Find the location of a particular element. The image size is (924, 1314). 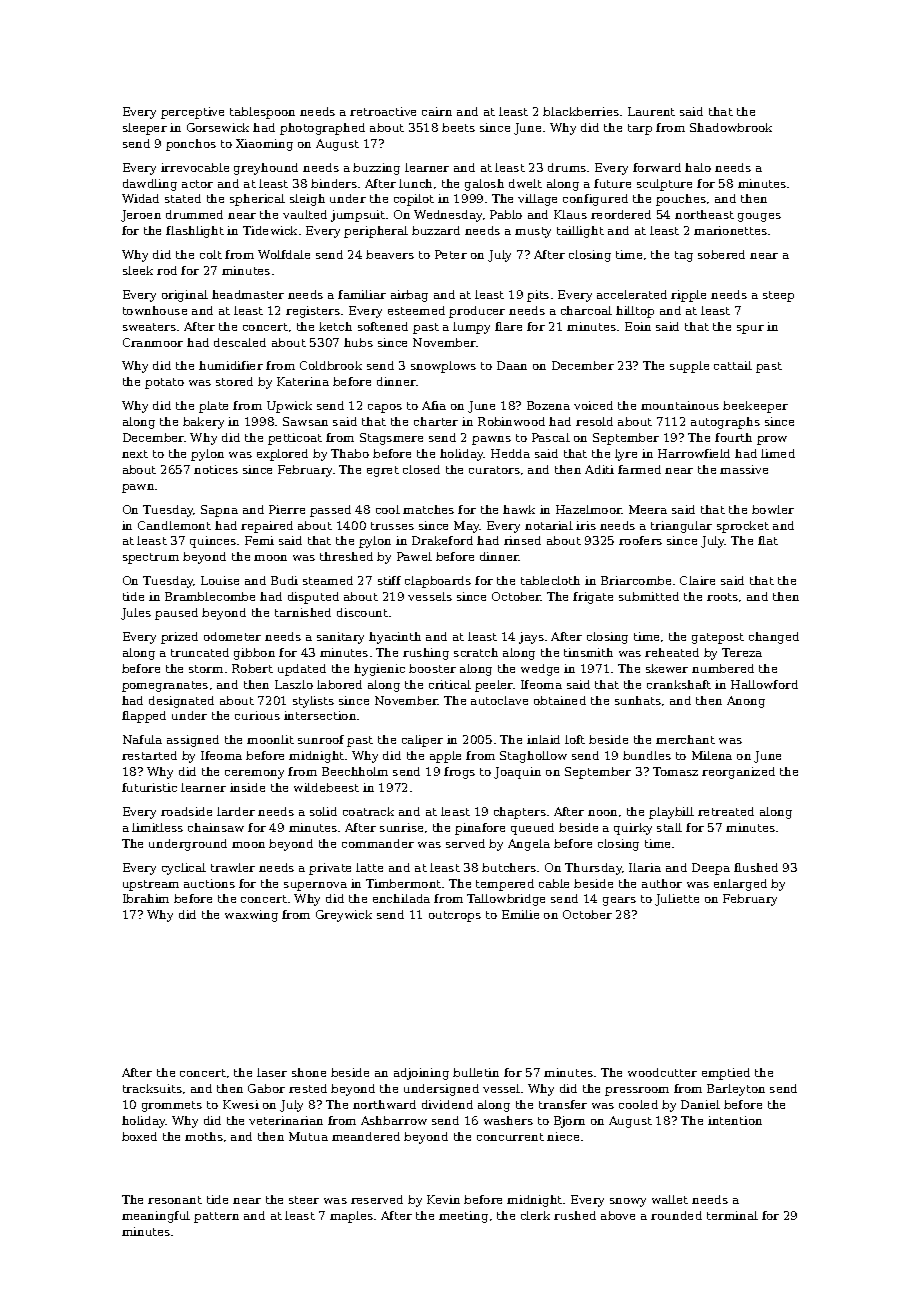

Widad is located at coordinates (140, 198).
